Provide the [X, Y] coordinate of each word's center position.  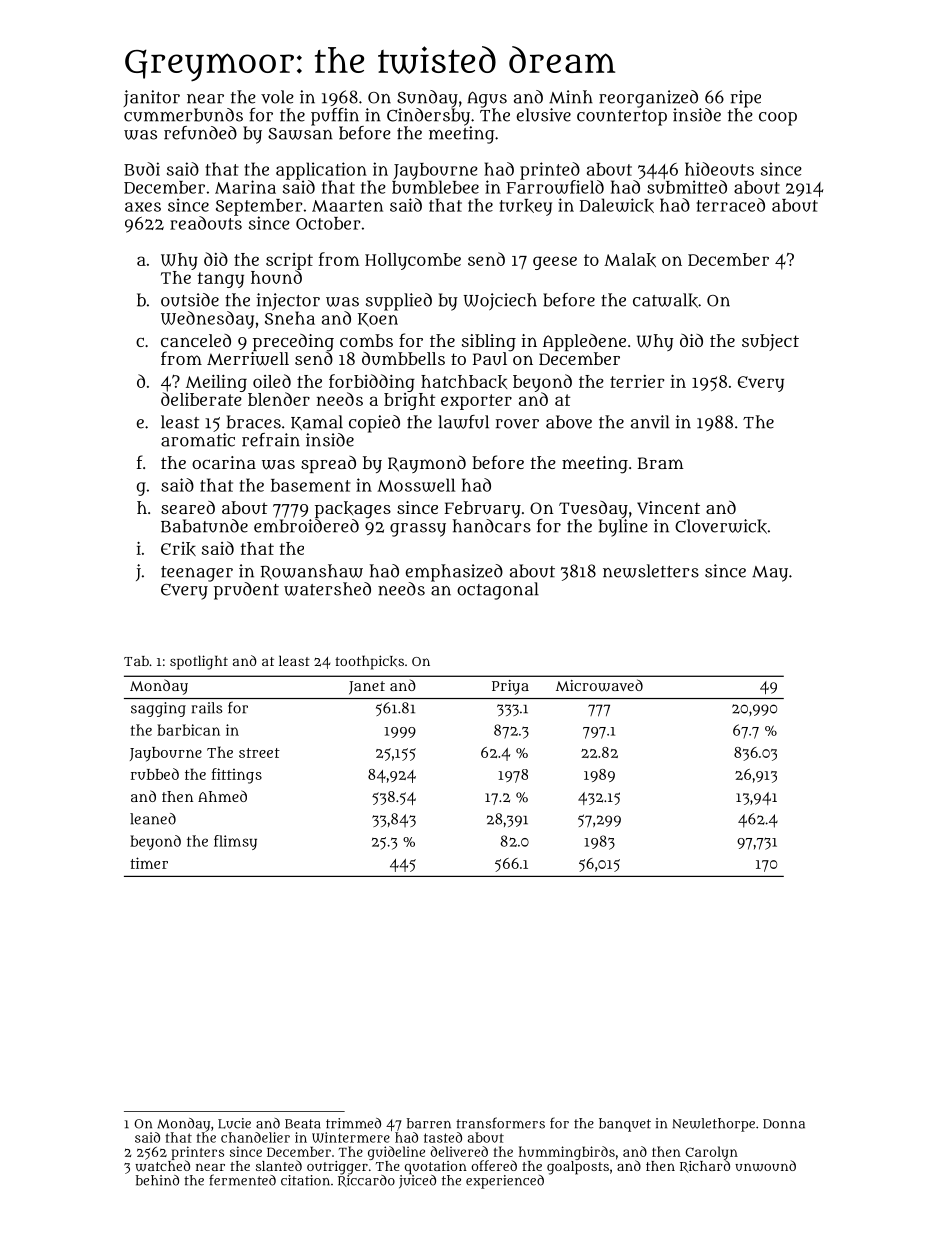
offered [494, 1165]
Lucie [234, 1123]
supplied [399, 302]
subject [770, 342]
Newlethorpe [714, 1125]
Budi [142, 169]
